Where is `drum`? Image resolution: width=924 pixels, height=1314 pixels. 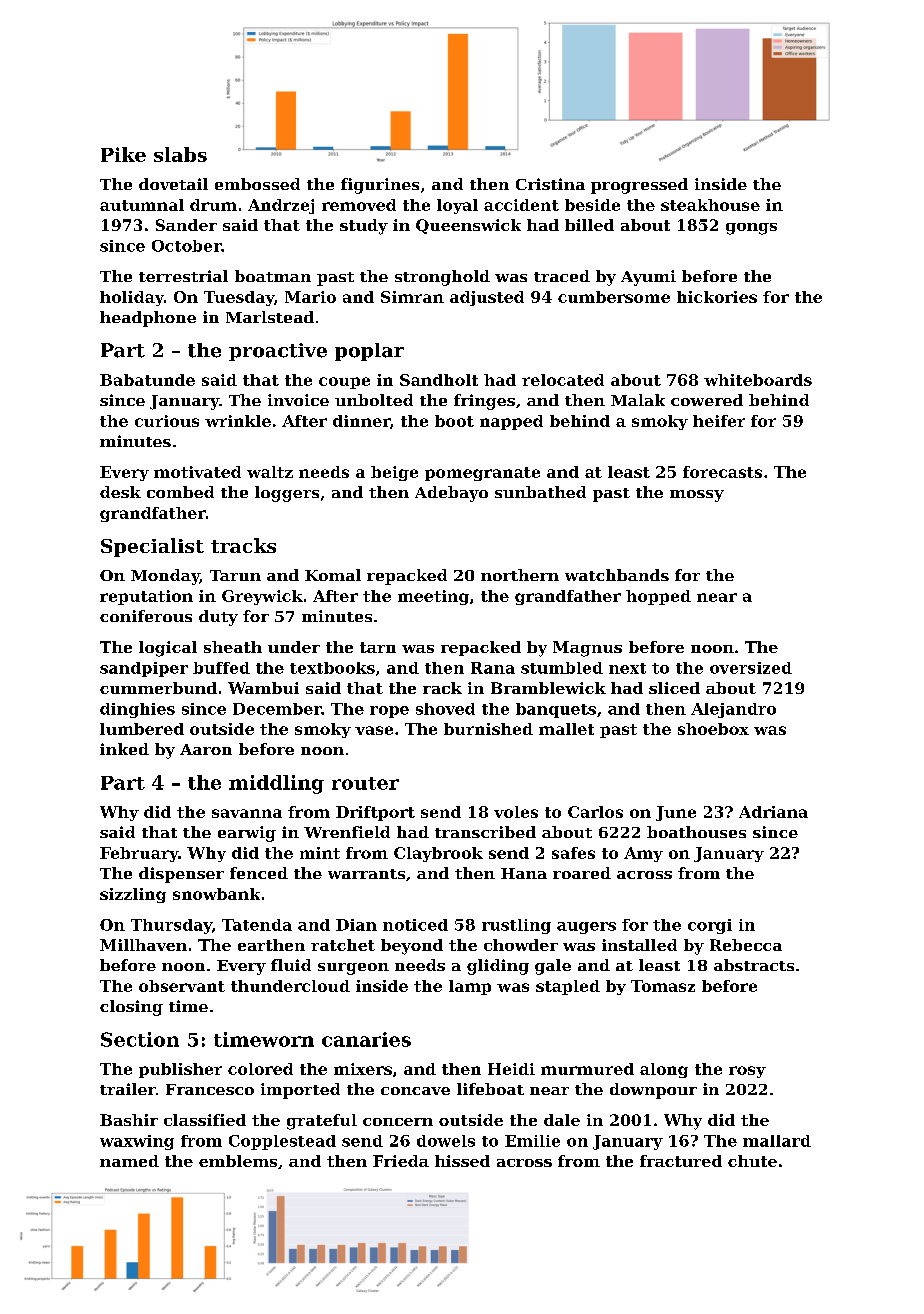
drum is located at coordinates (213, 205).
